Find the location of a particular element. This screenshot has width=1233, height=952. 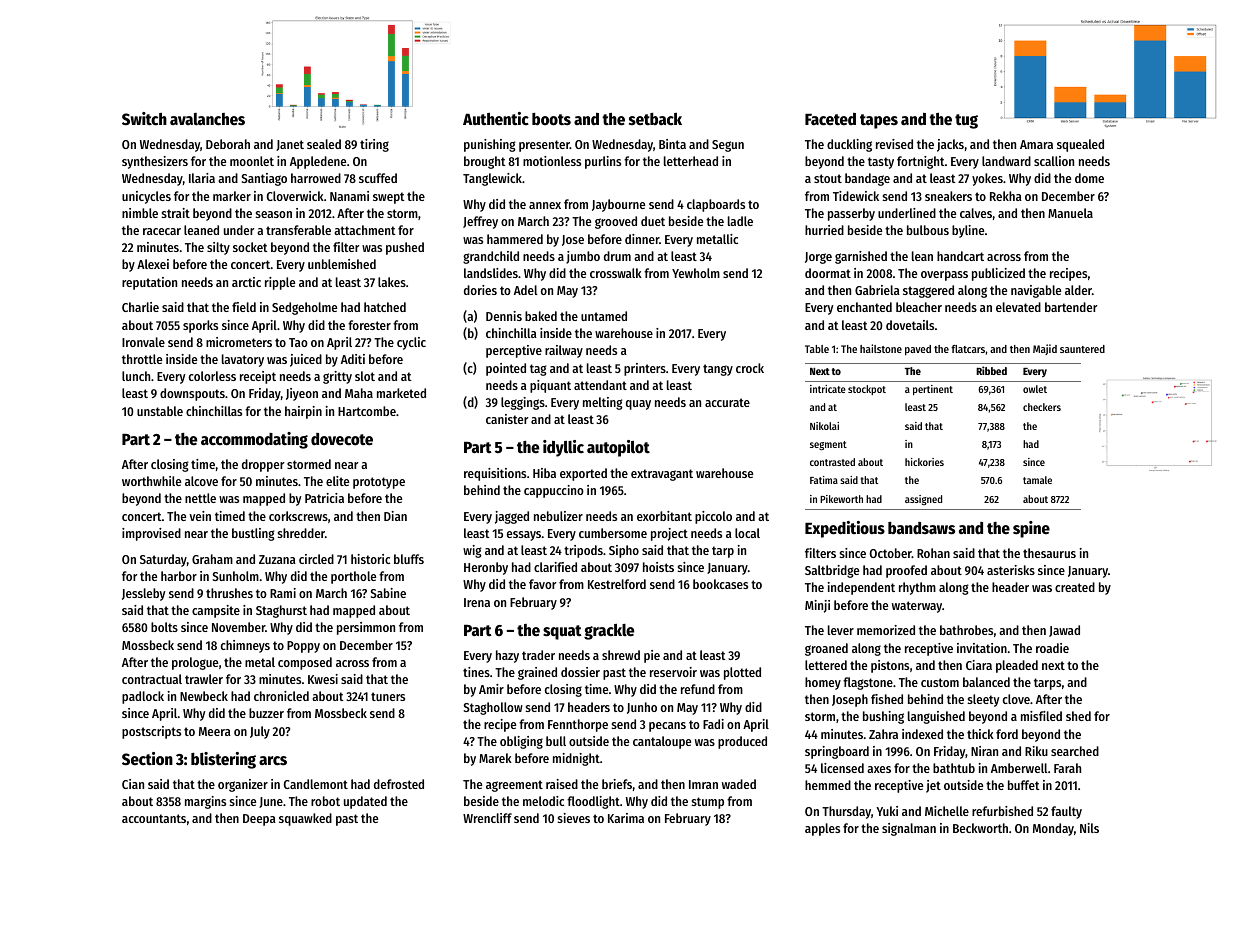

arcs is located at coordinates (273, 761).
